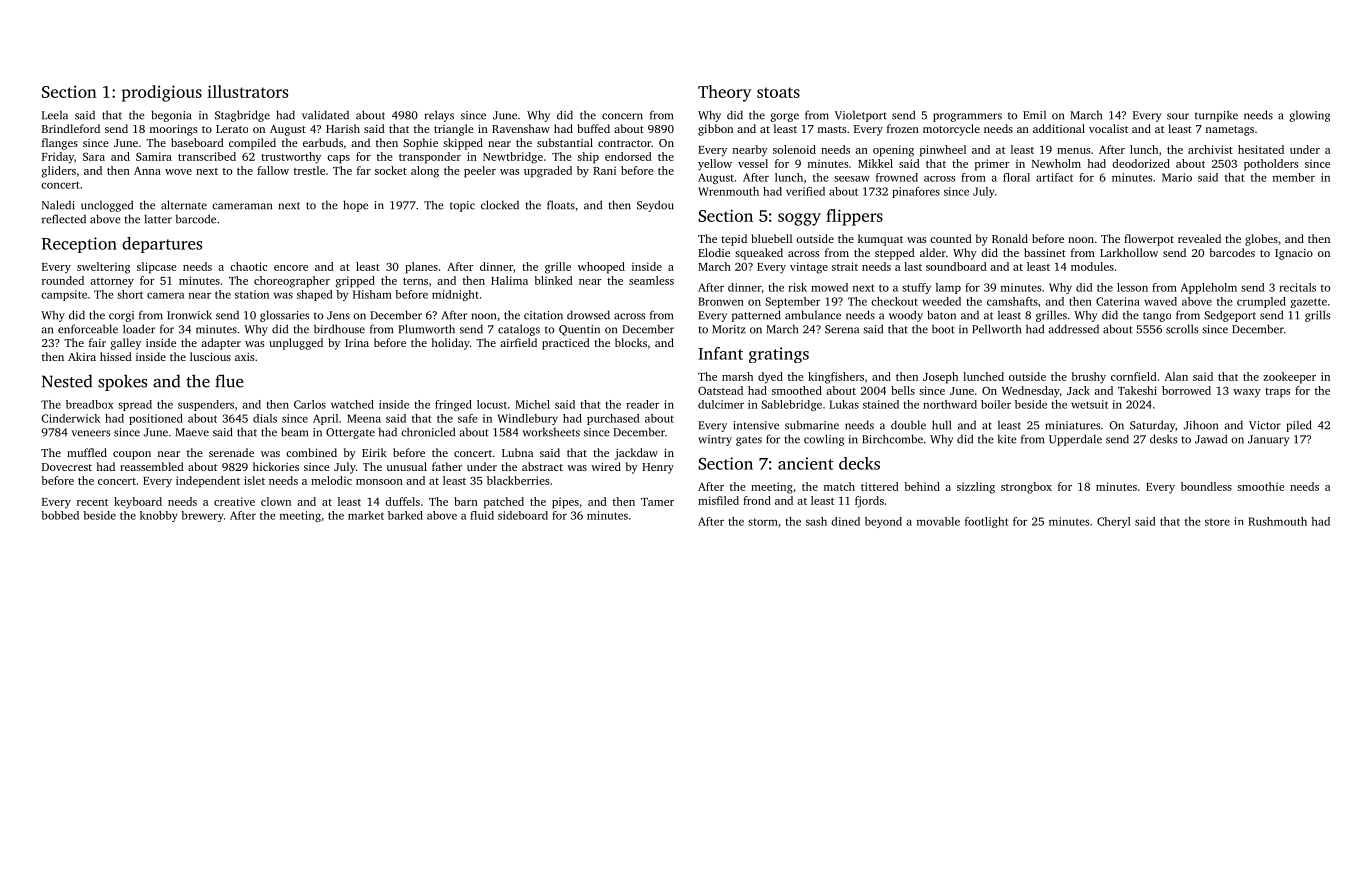  I want to click on illustrators, so click(247, 91).
